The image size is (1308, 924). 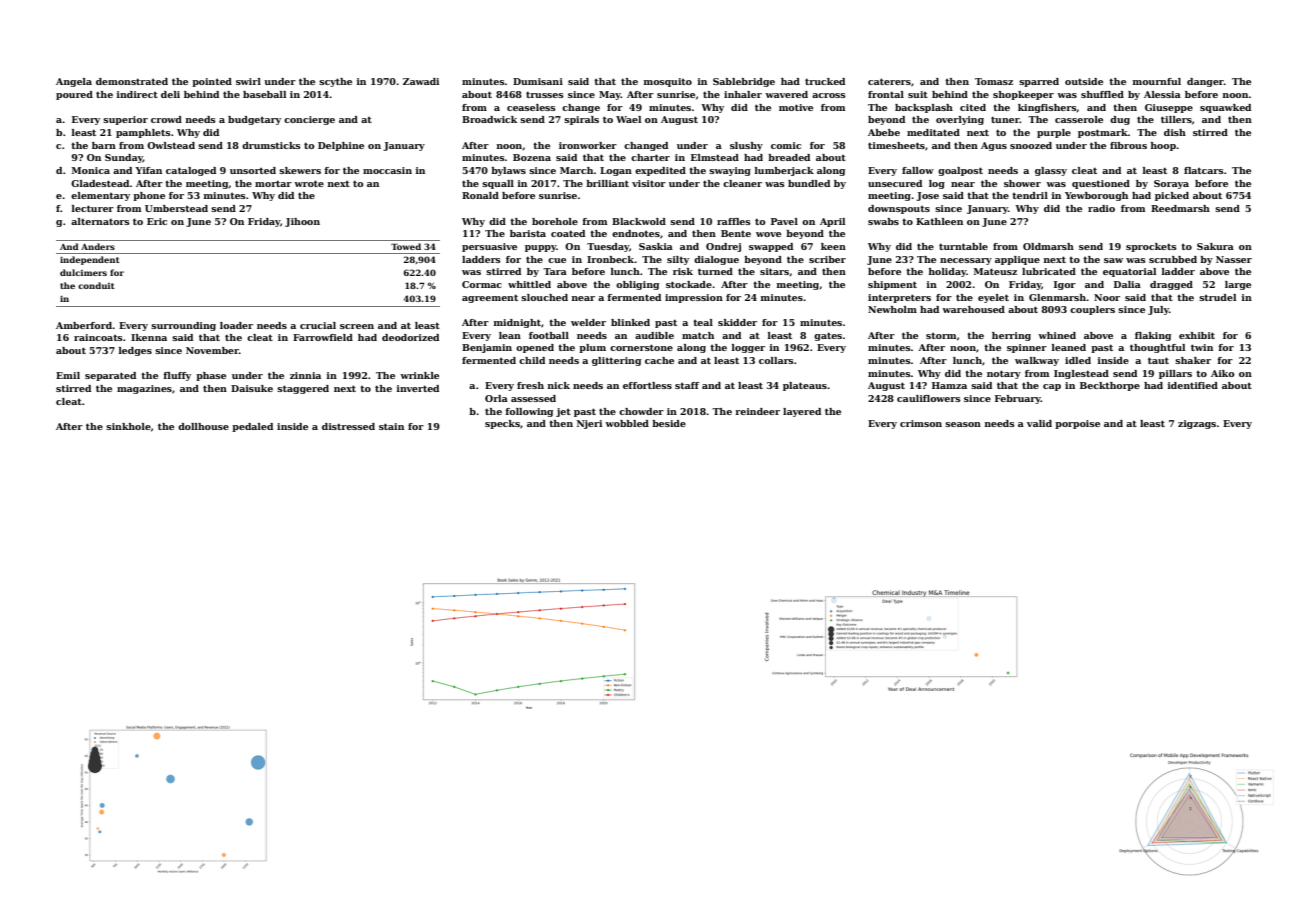 I want to click on Daisuke, so click(x=252, y=388).
